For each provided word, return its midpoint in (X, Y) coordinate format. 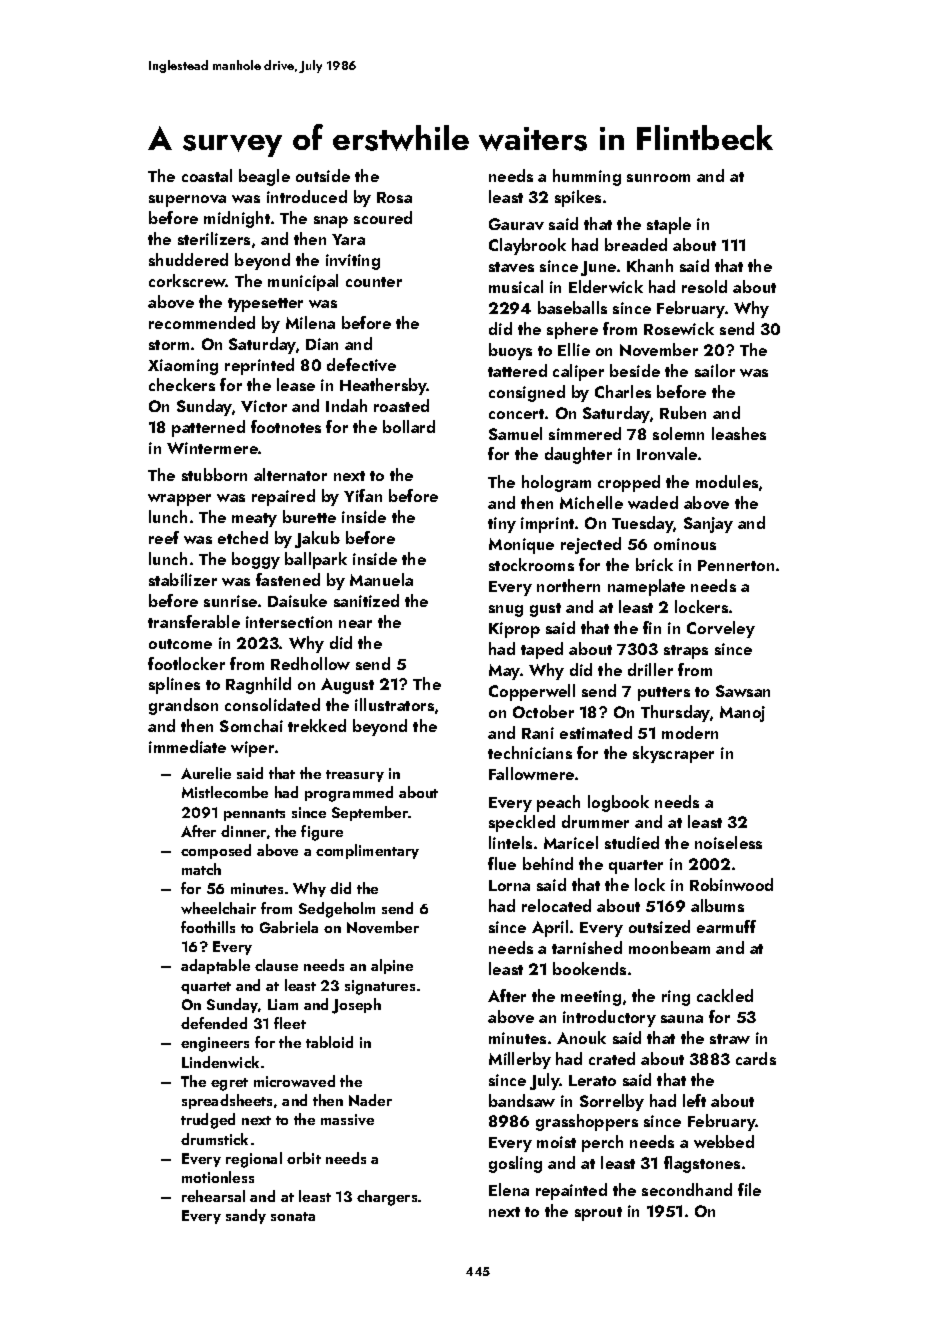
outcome (180, 644)
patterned (208, 428)
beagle (264, 177)
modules (727, 481)
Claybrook (527, 246)
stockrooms (531, 564)
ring (676, 998)
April (550, 928)
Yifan (363, 495)
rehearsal (213, 1196)
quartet (206, 988)
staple (669, 225)
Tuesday (643, 524)
